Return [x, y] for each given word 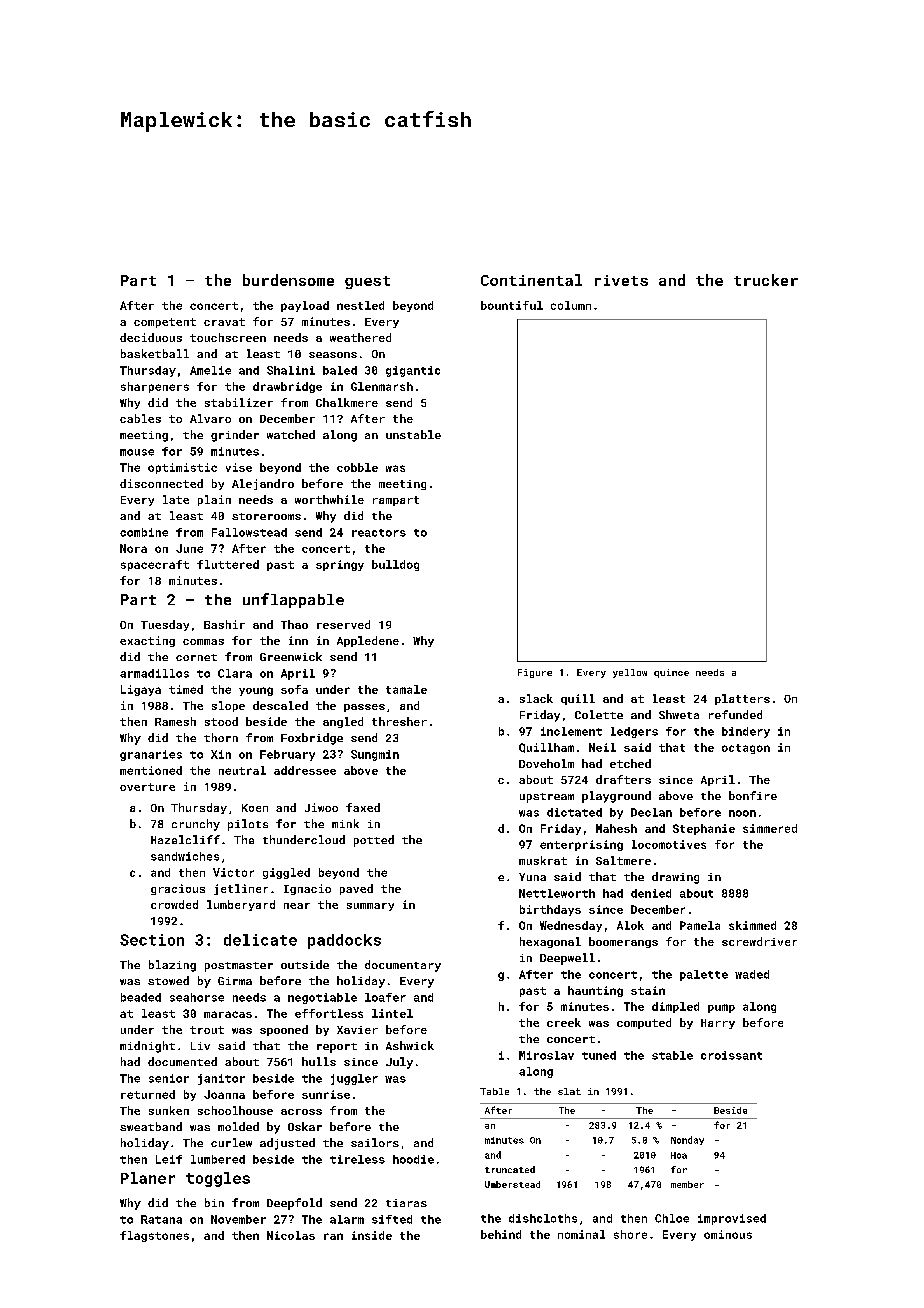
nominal [581, 1234]
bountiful [512, 305]
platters [742, 699]
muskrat [543, 860]
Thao [294, 624]
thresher [399, 721]
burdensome [288, 280]
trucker [766, 280]
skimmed [752, 925]
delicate [260, 940]
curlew [231, 1142]
